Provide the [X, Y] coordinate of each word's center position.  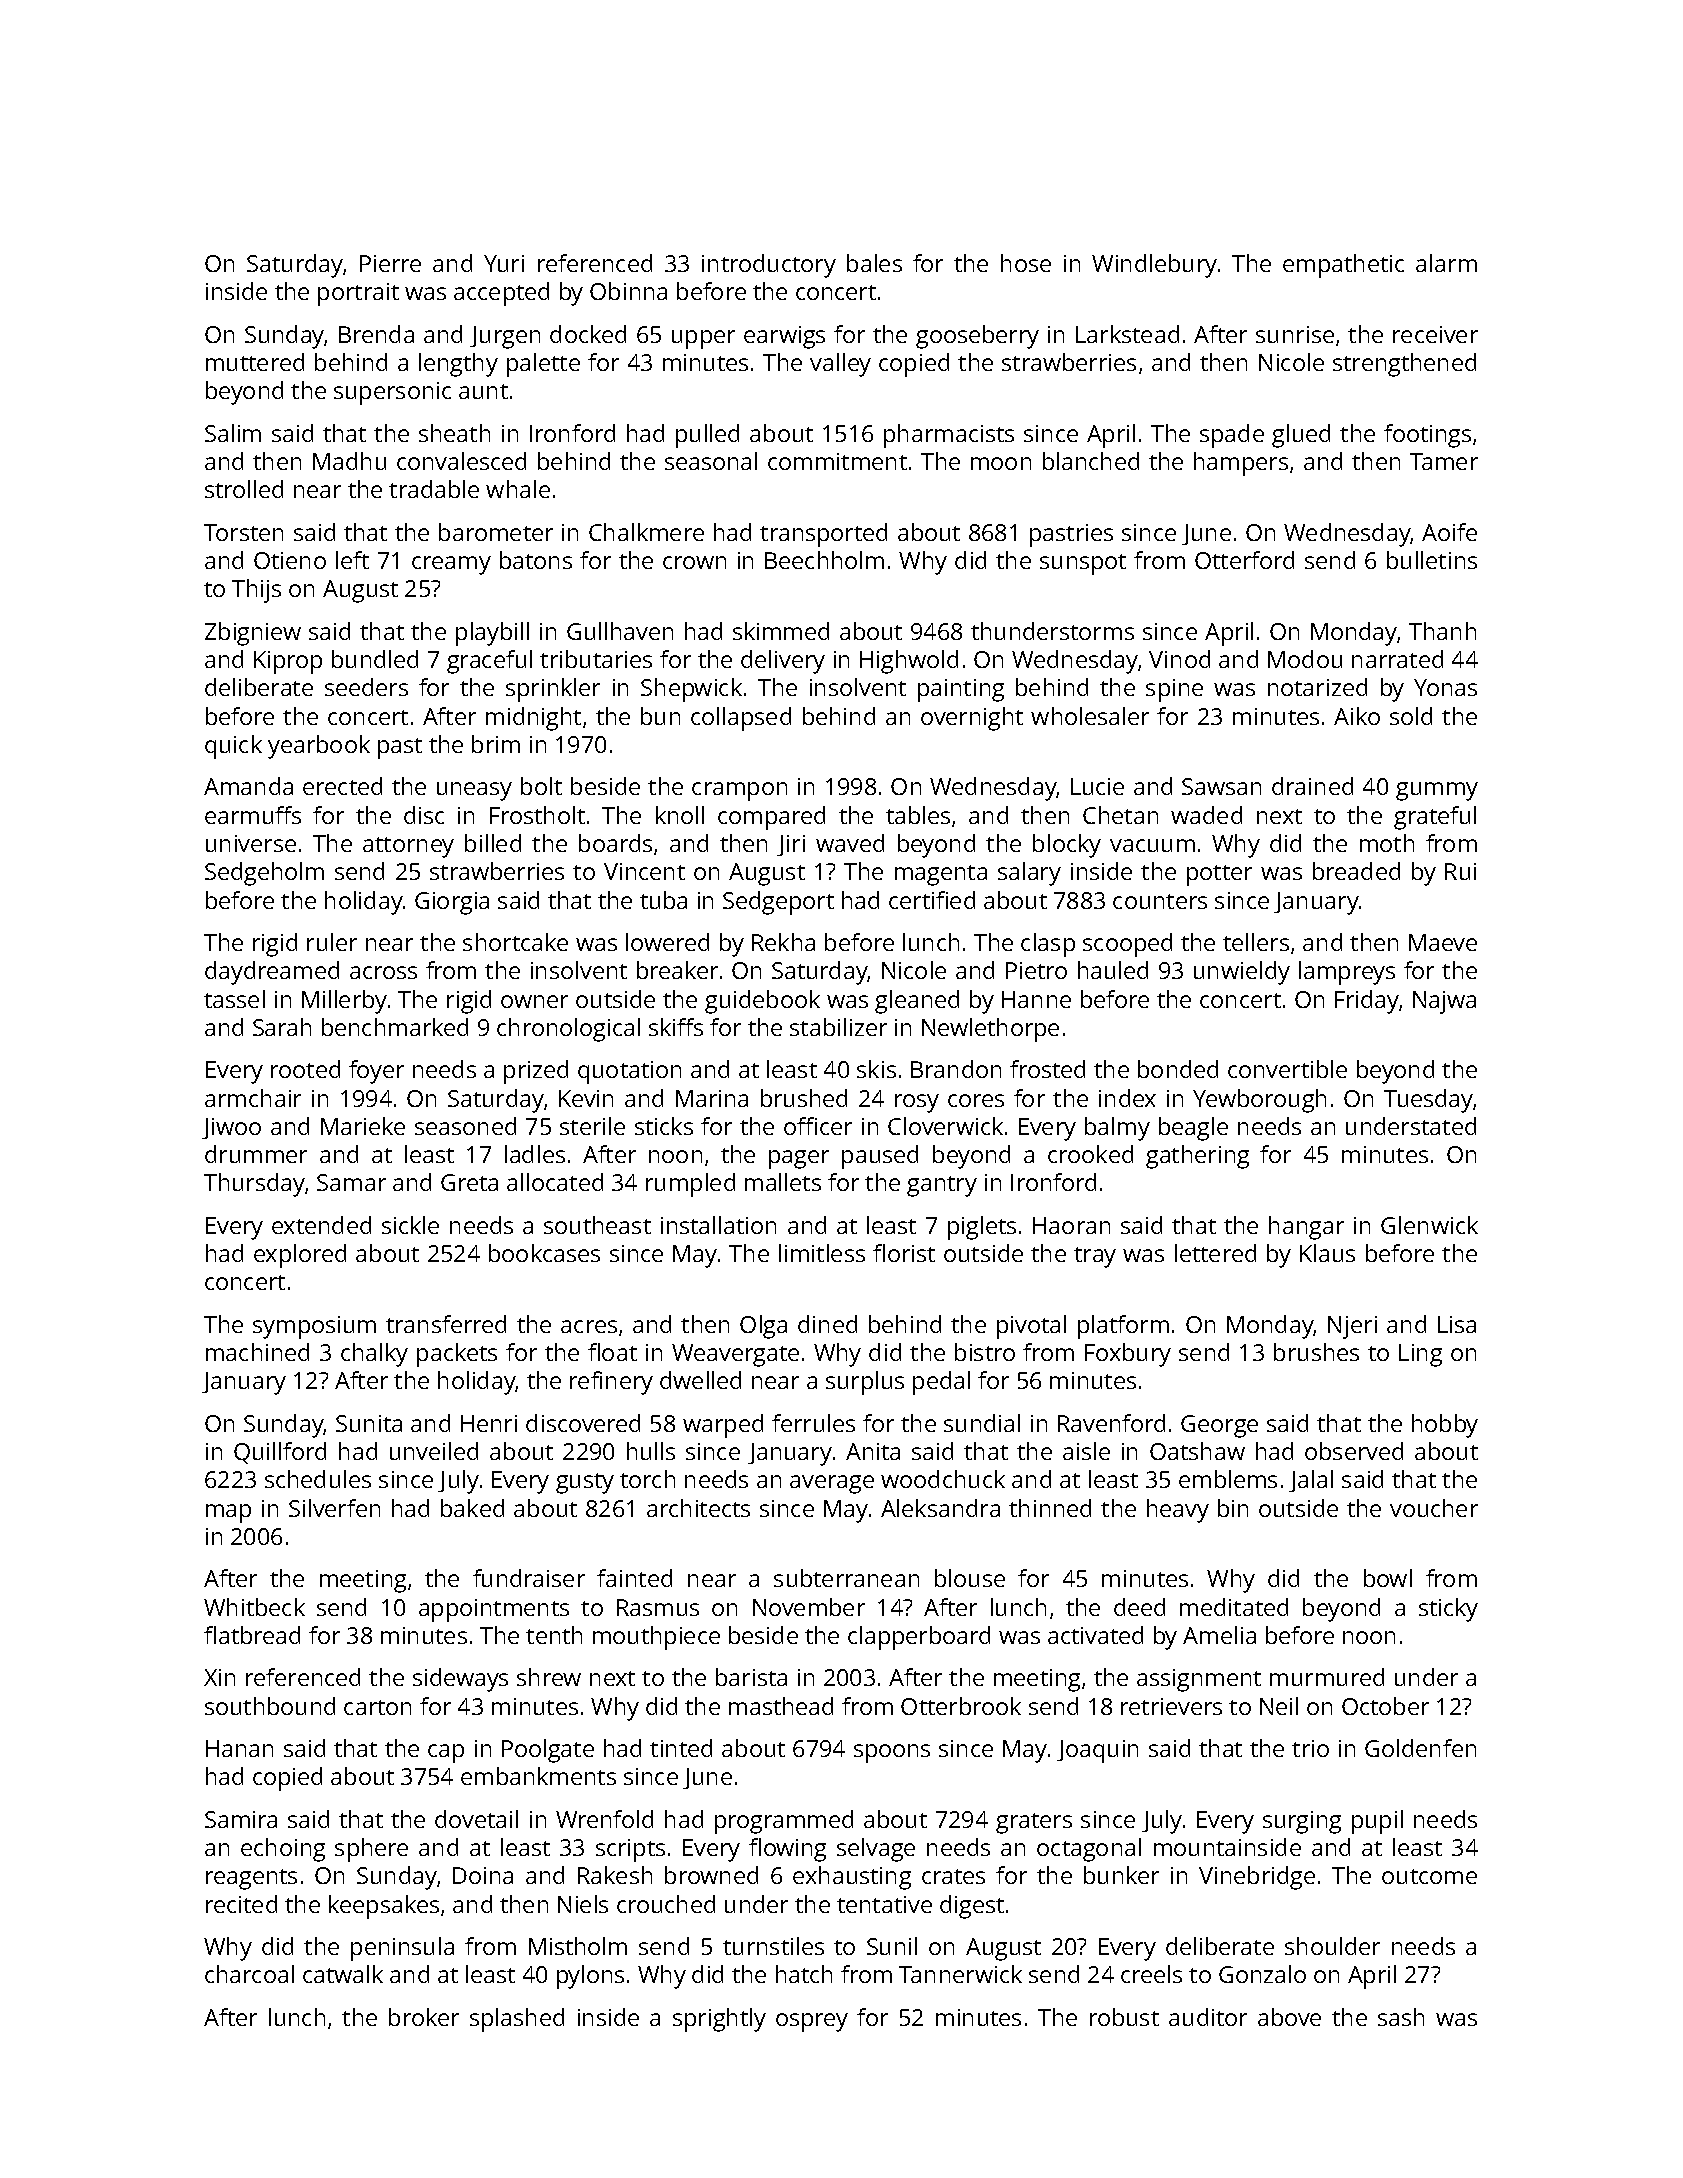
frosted [1047, 1069]
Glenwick [1429, 1225]
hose [1026, 263]
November [809, 1607]
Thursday [255, 1185]
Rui [1460, 871]
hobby [1445, 1426]
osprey [812, 2022]
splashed [517, 2020]
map [228, 1513]
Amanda [248, 786]
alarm [1446, 263]
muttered [255, 362]
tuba [663, 900]
